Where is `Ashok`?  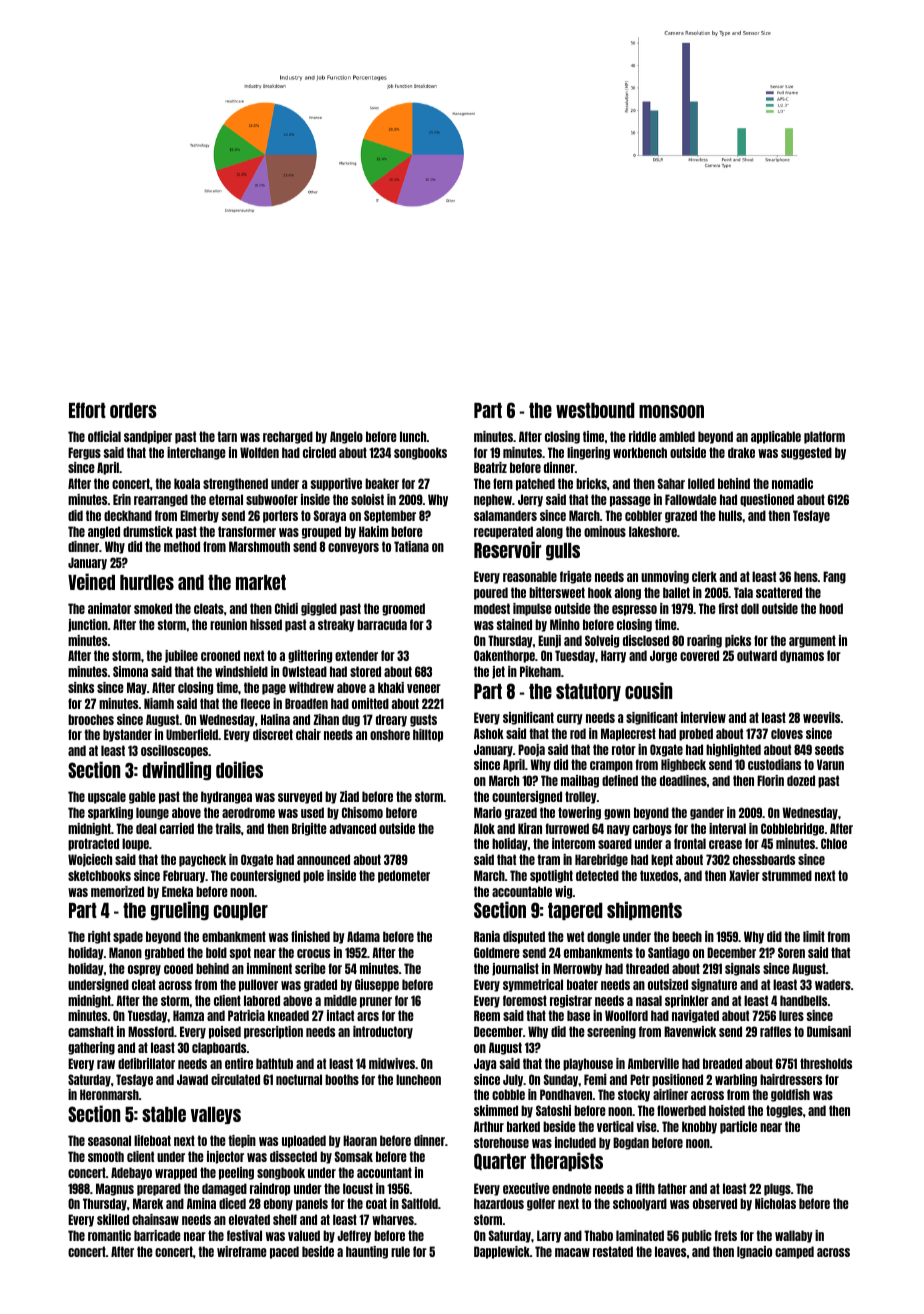
Ashok is located at coordinates (489, 733).
